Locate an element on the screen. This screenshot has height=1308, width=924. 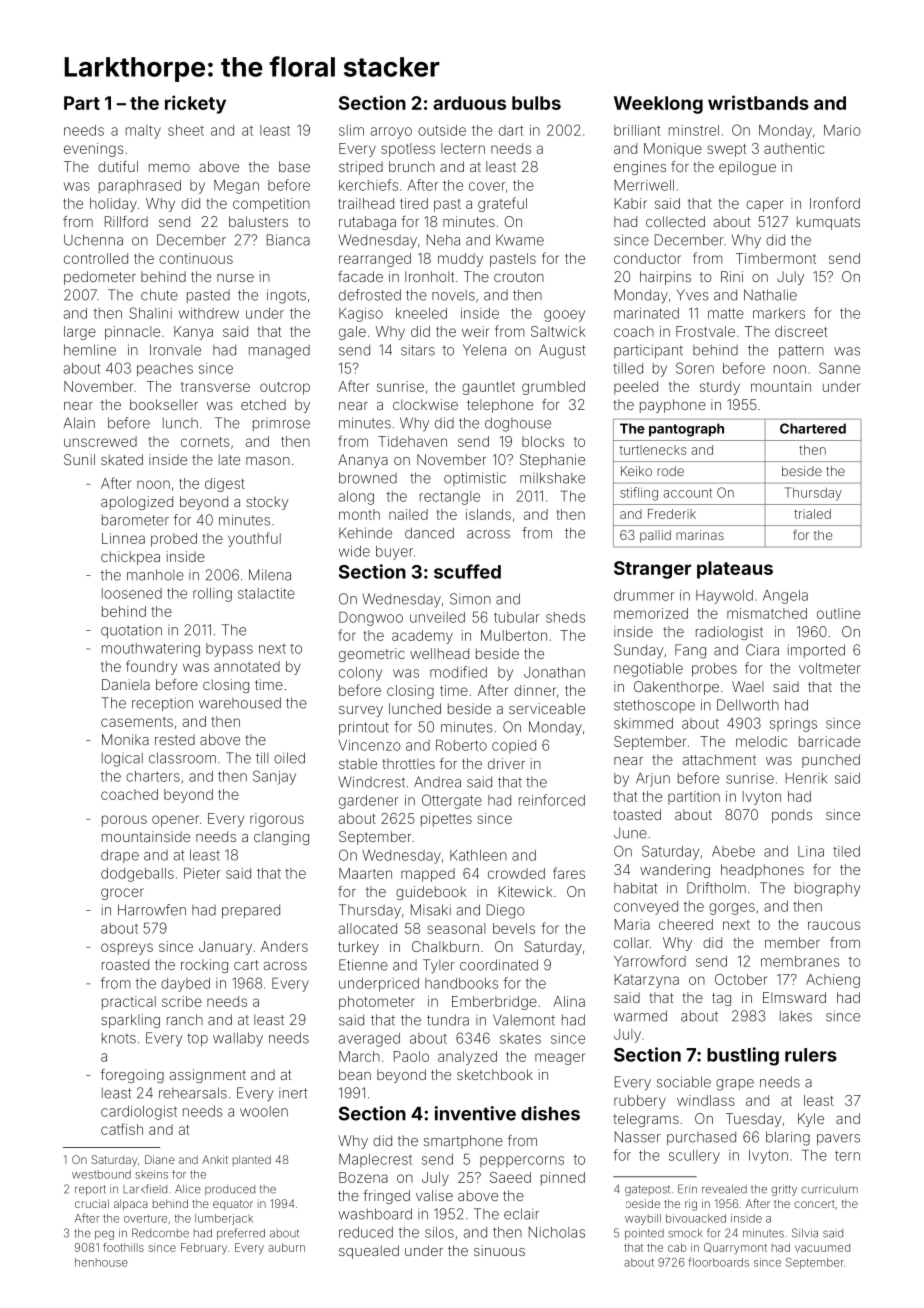
caper is located at coordinates (765, 206).
